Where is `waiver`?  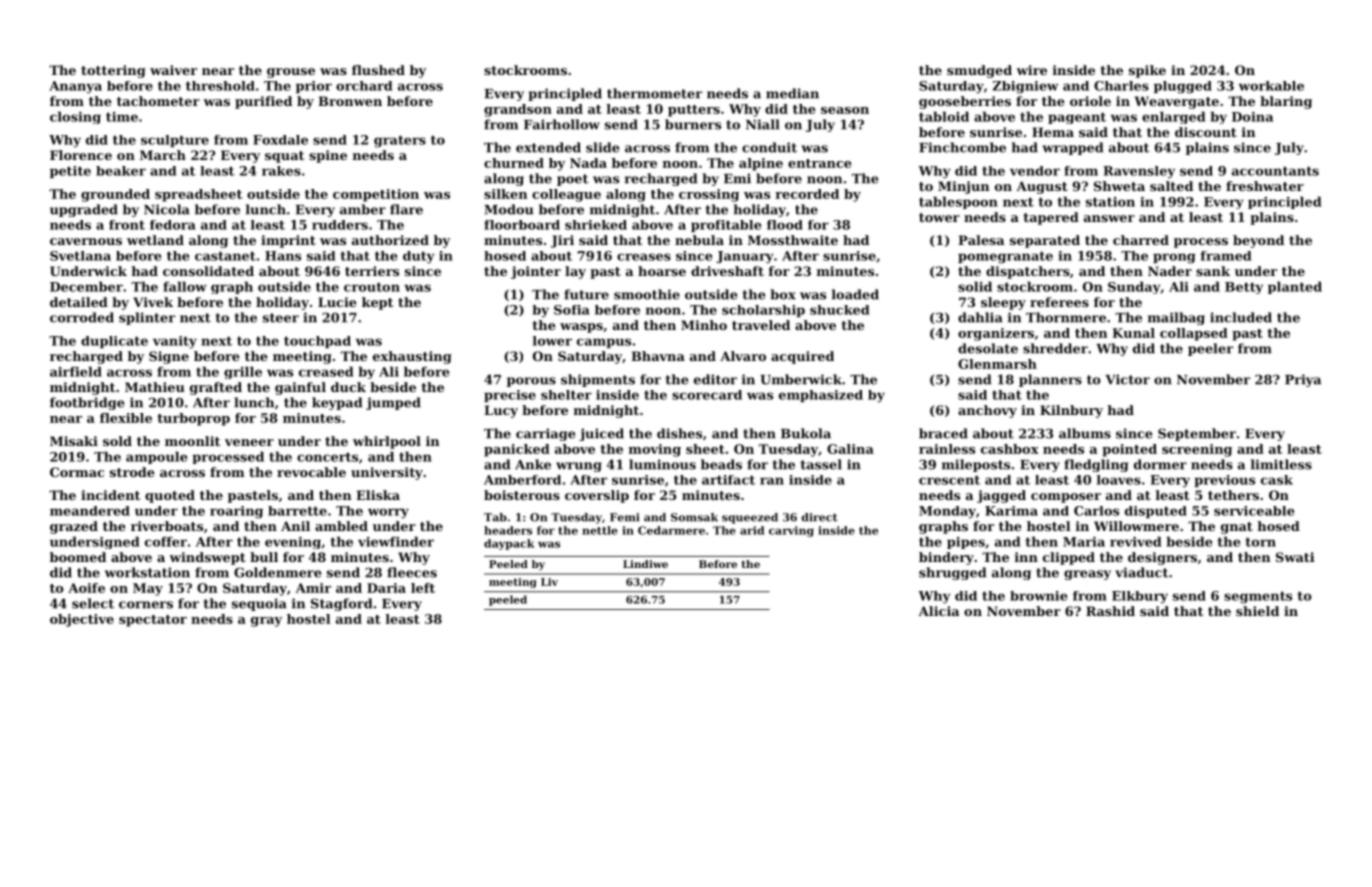 waiver is located at coordinates (173, 70).
